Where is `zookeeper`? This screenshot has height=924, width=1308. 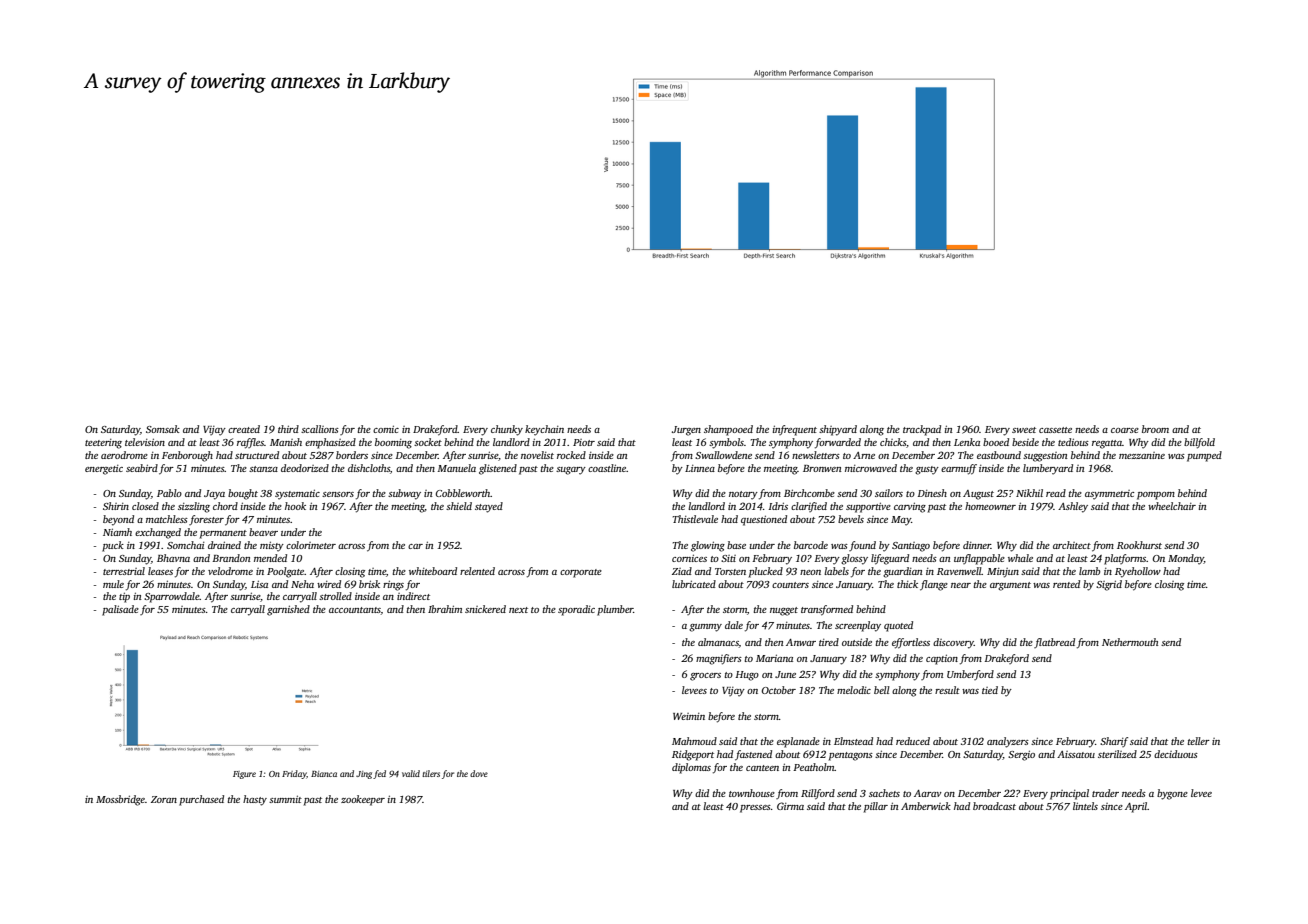 zookeeper is located at coordinates (363, 800).
